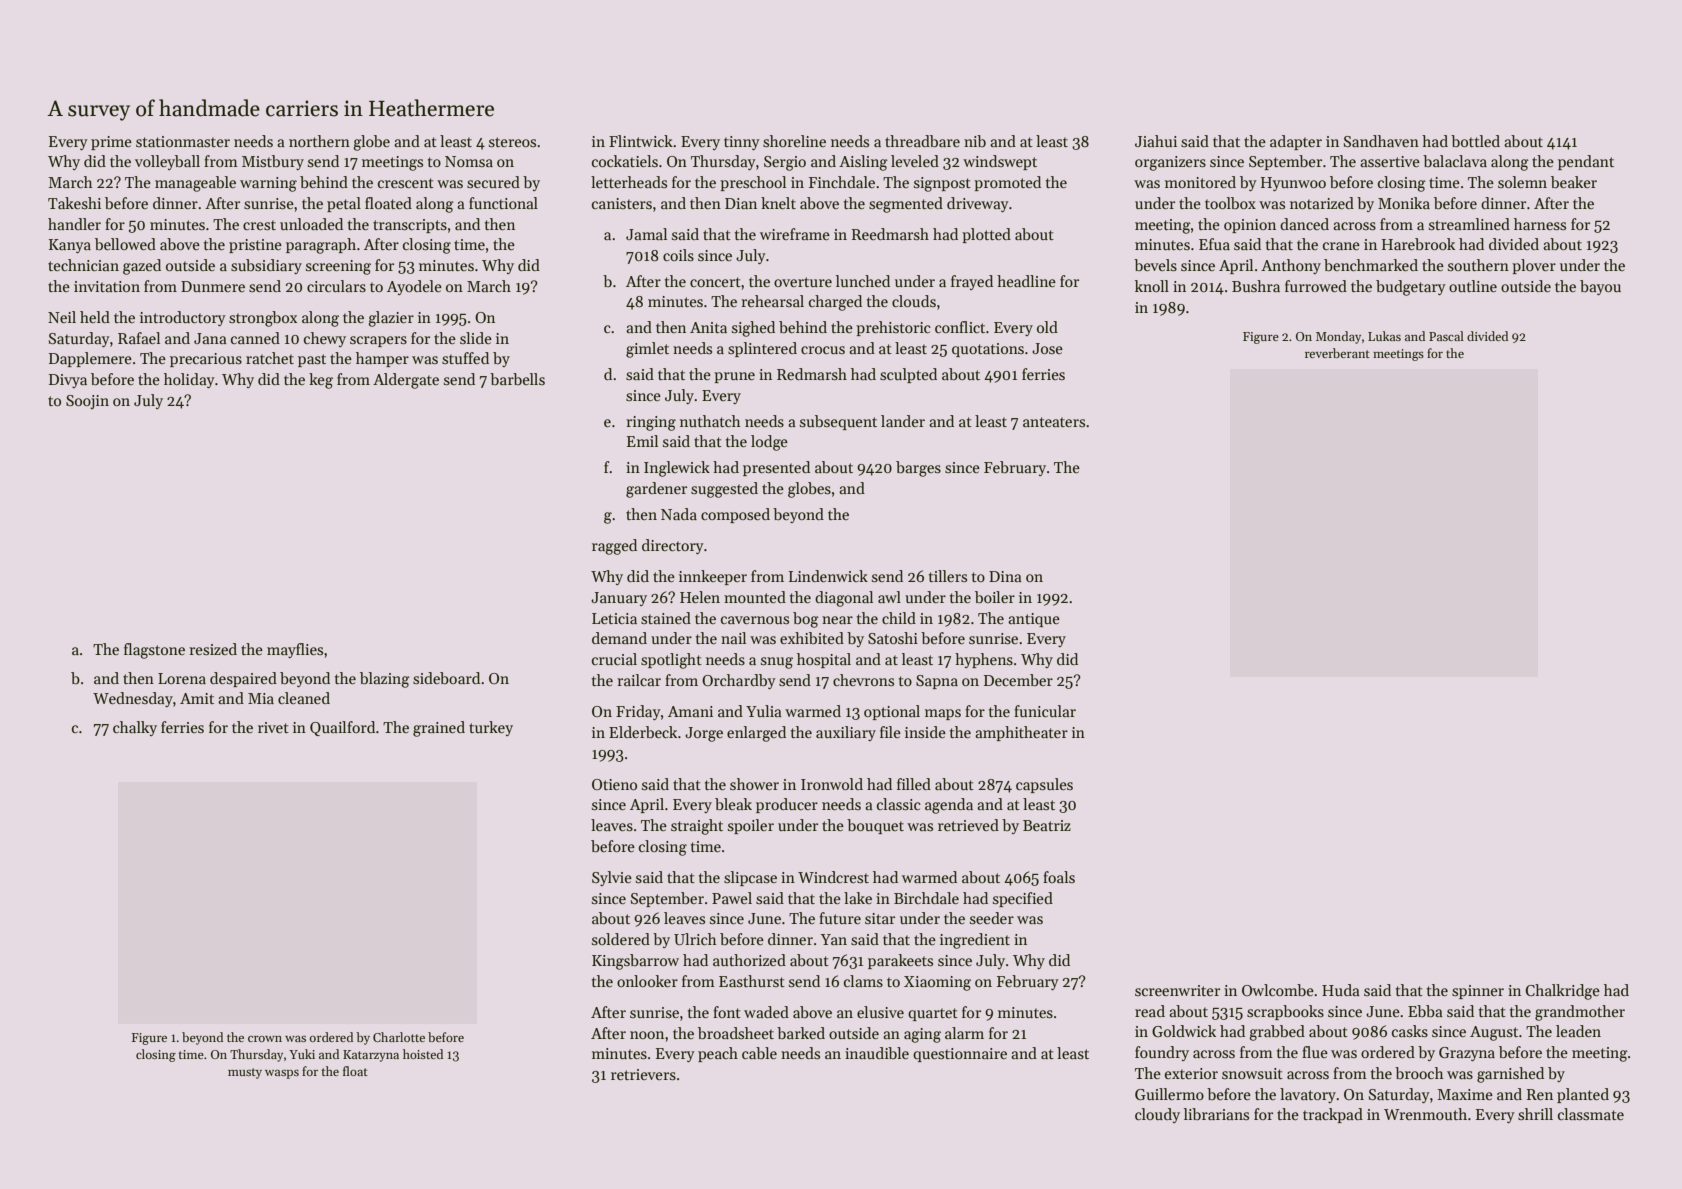  I want to click on bottled, so click(1475, 141).
